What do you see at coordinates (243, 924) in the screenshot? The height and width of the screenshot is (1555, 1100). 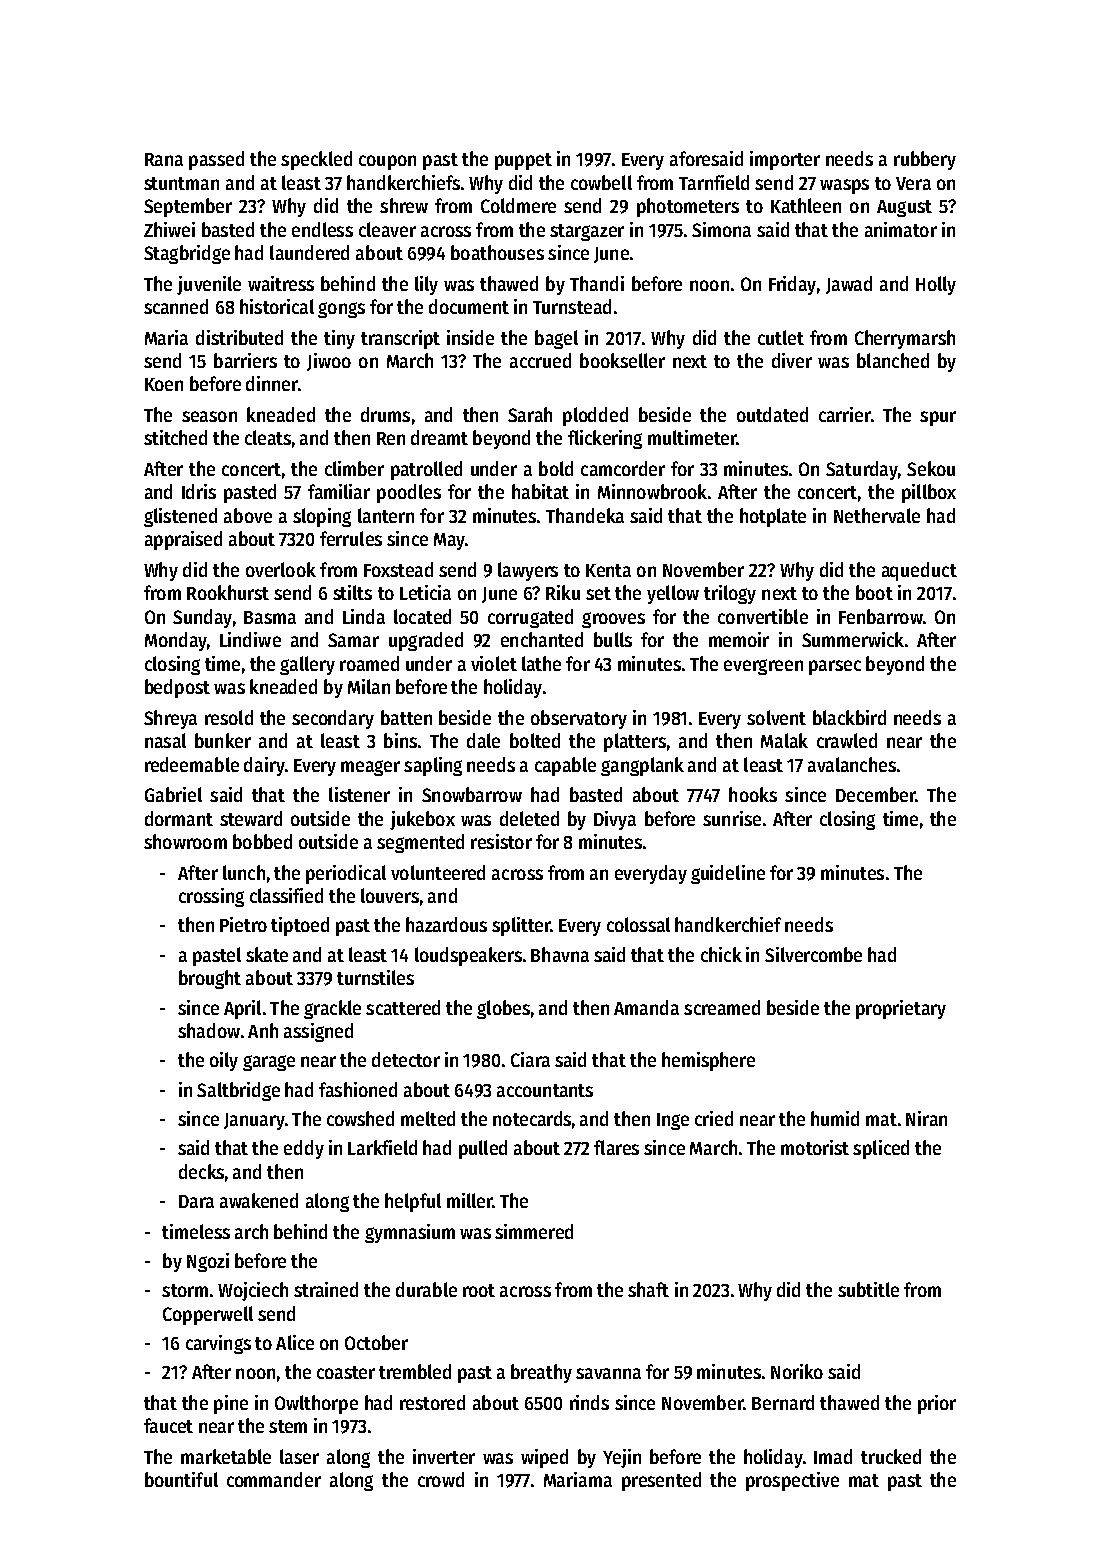 I see `Pietro` at bounding box center [243, 924].
